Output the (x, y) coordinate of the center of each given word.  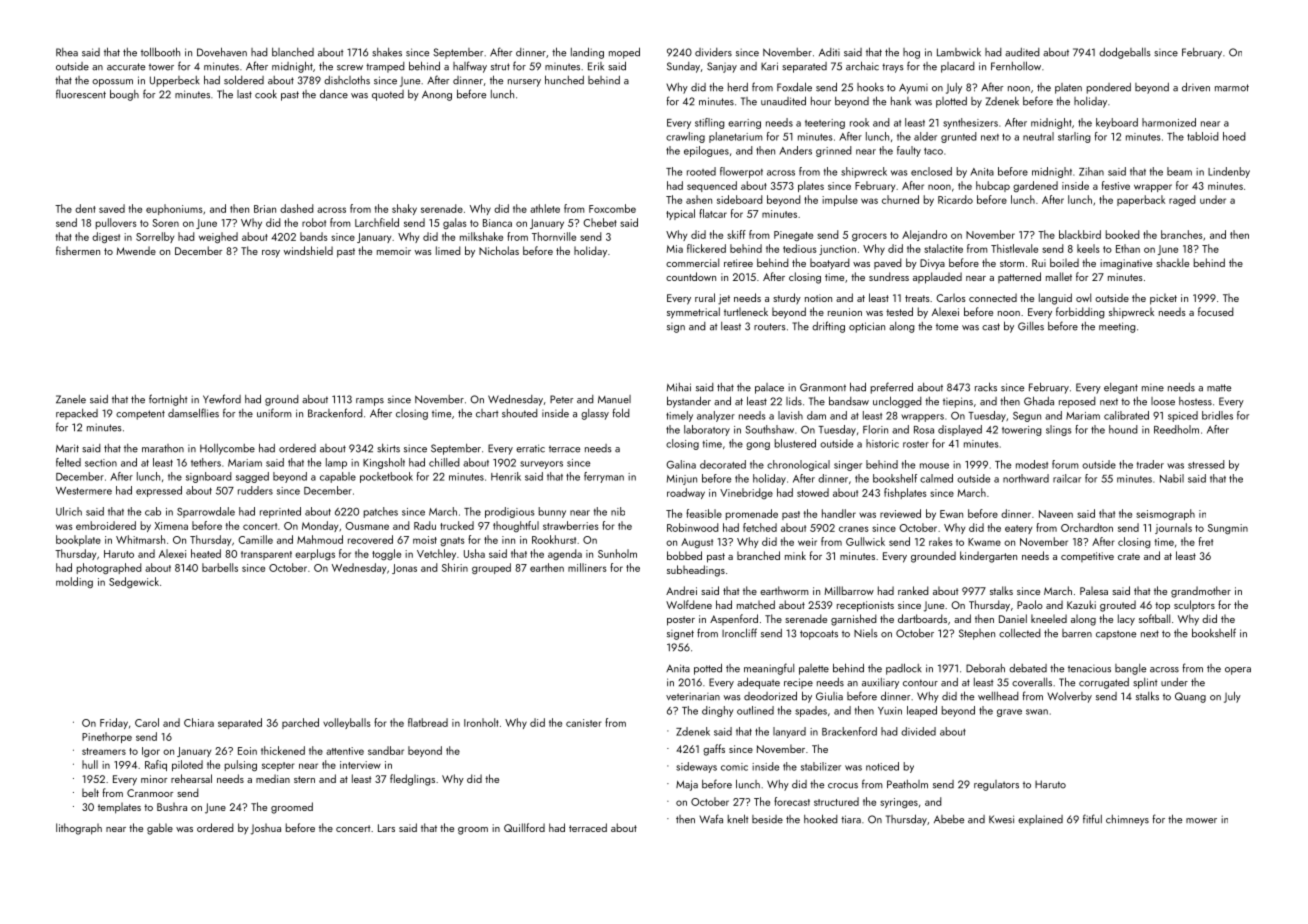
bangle (1130, 669)
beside (767, 819)
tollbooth (160, 52)
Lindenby (1229, 172)
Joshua (266, 829)
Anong (437, 95)
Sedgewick (134, 582)
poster (681, 621)
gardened (1035, 186)
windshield (308, 250)
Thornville (554, 236)
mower (1201, 821)
